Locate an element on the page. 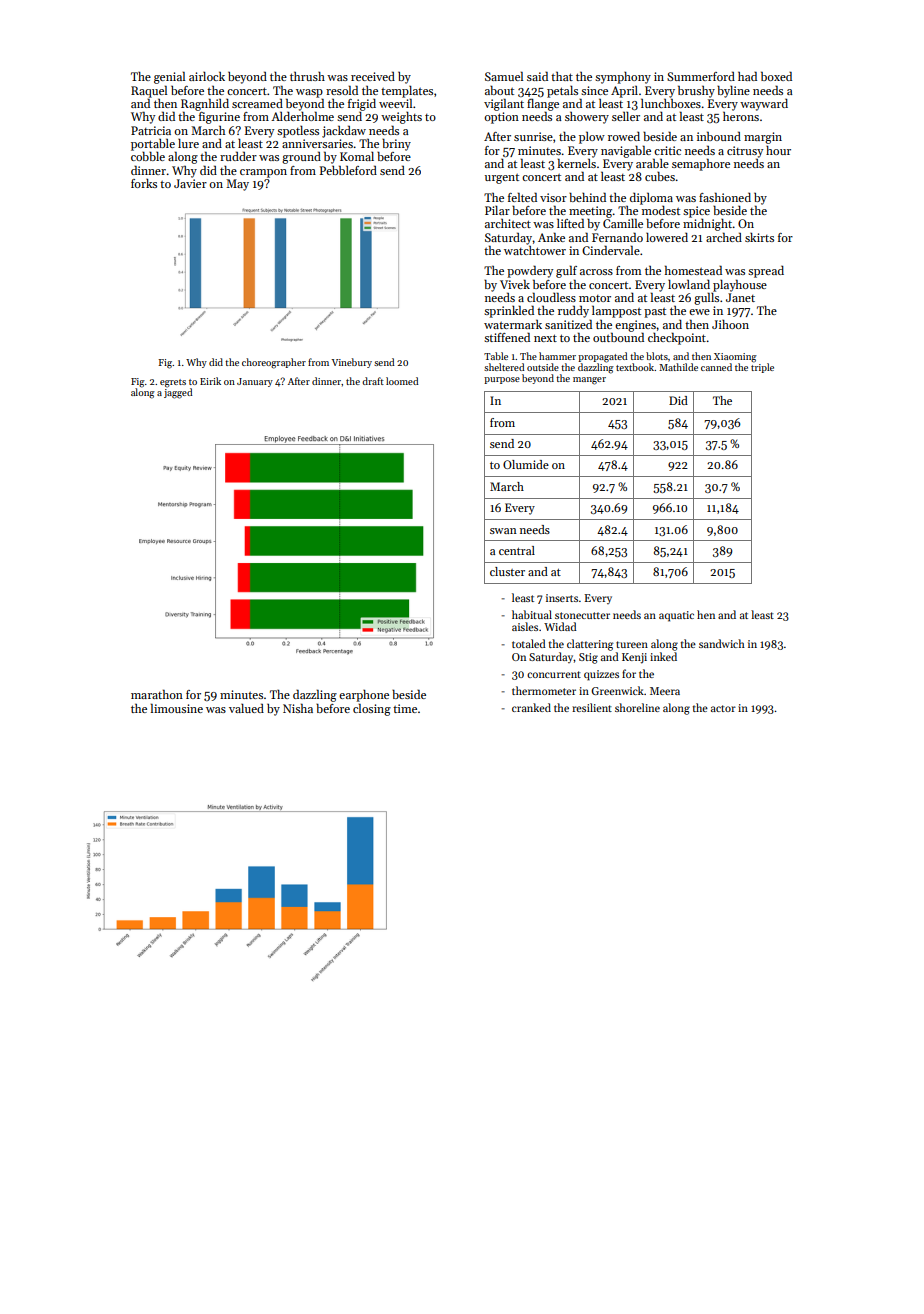 The height and width of the image is (1314, 924). airlock is located at coordinates (207, 76).
